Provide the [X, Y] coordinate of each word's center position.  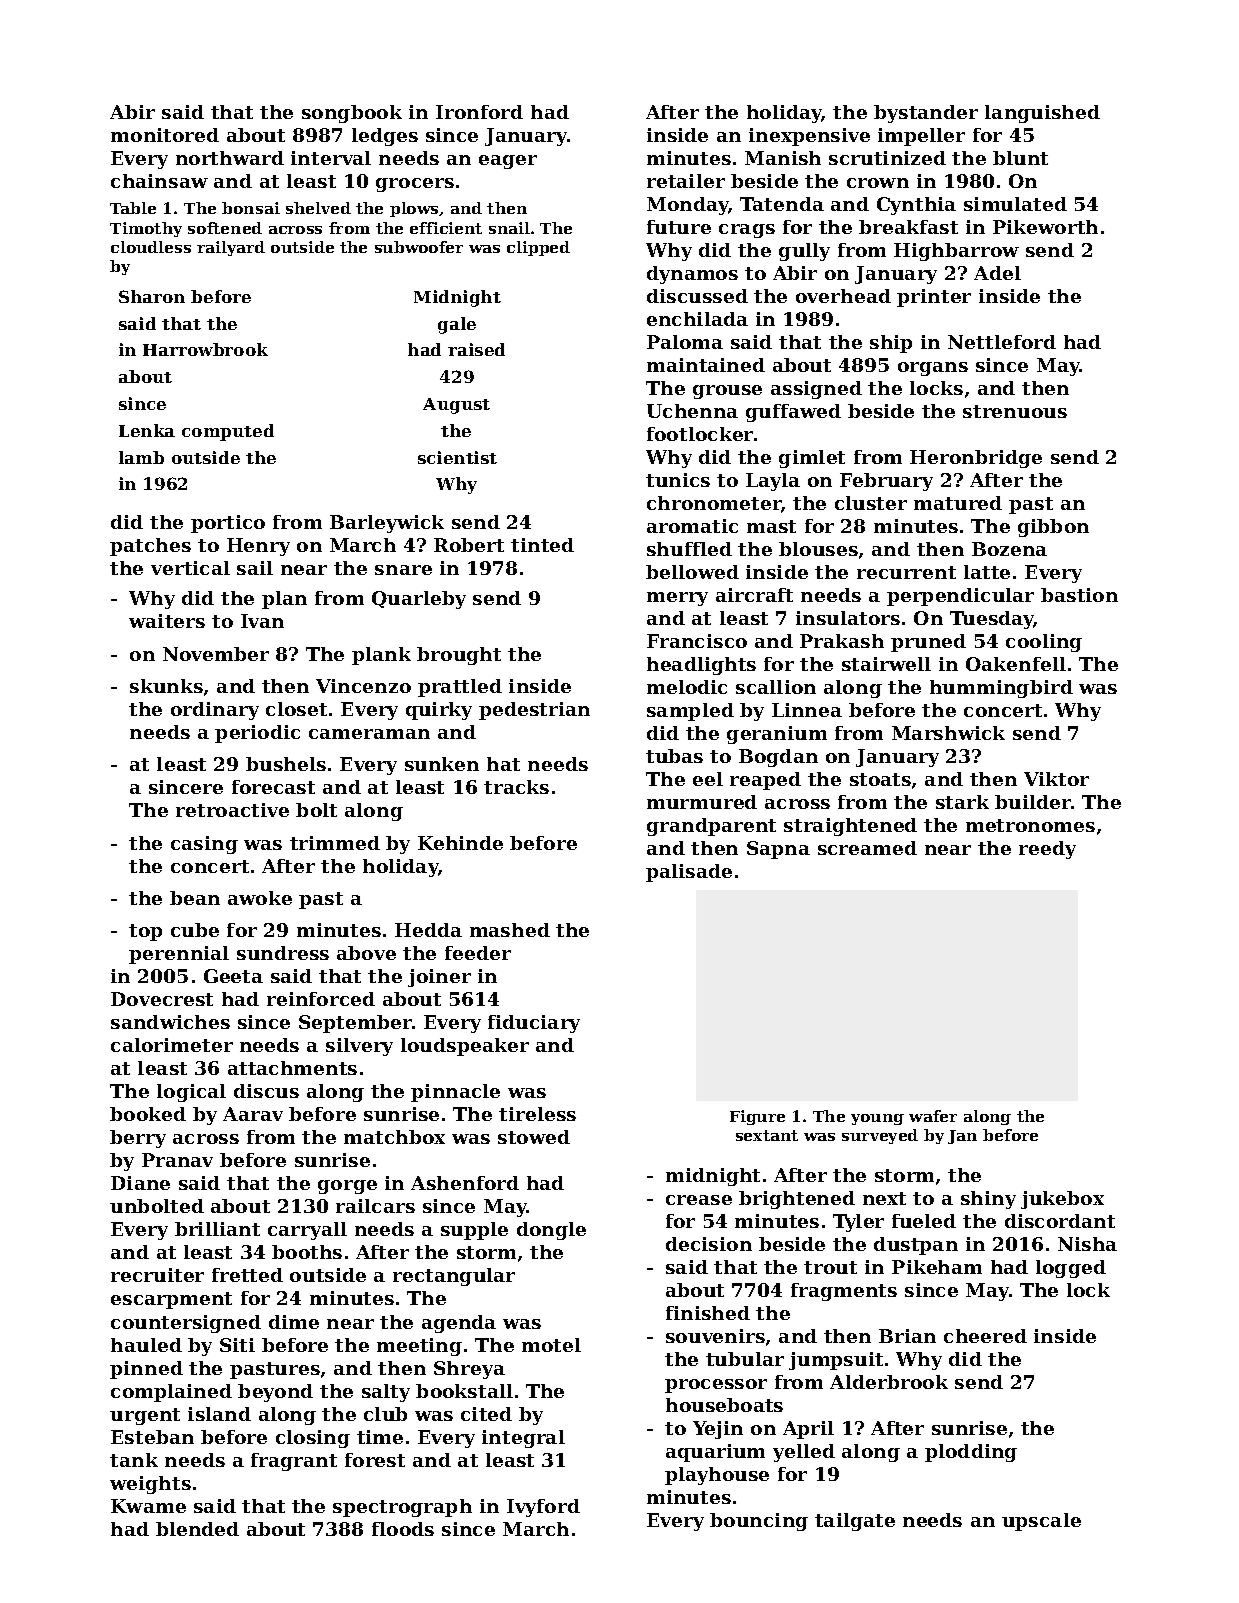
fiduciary [534, 1024]
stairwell [886, 664]
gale [457, 325]
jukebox [1062, 1200]
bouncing [759, 1522]
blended [197, 1529]
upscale [1041, 1522]
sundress [283, 953]
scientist [457, 457]
